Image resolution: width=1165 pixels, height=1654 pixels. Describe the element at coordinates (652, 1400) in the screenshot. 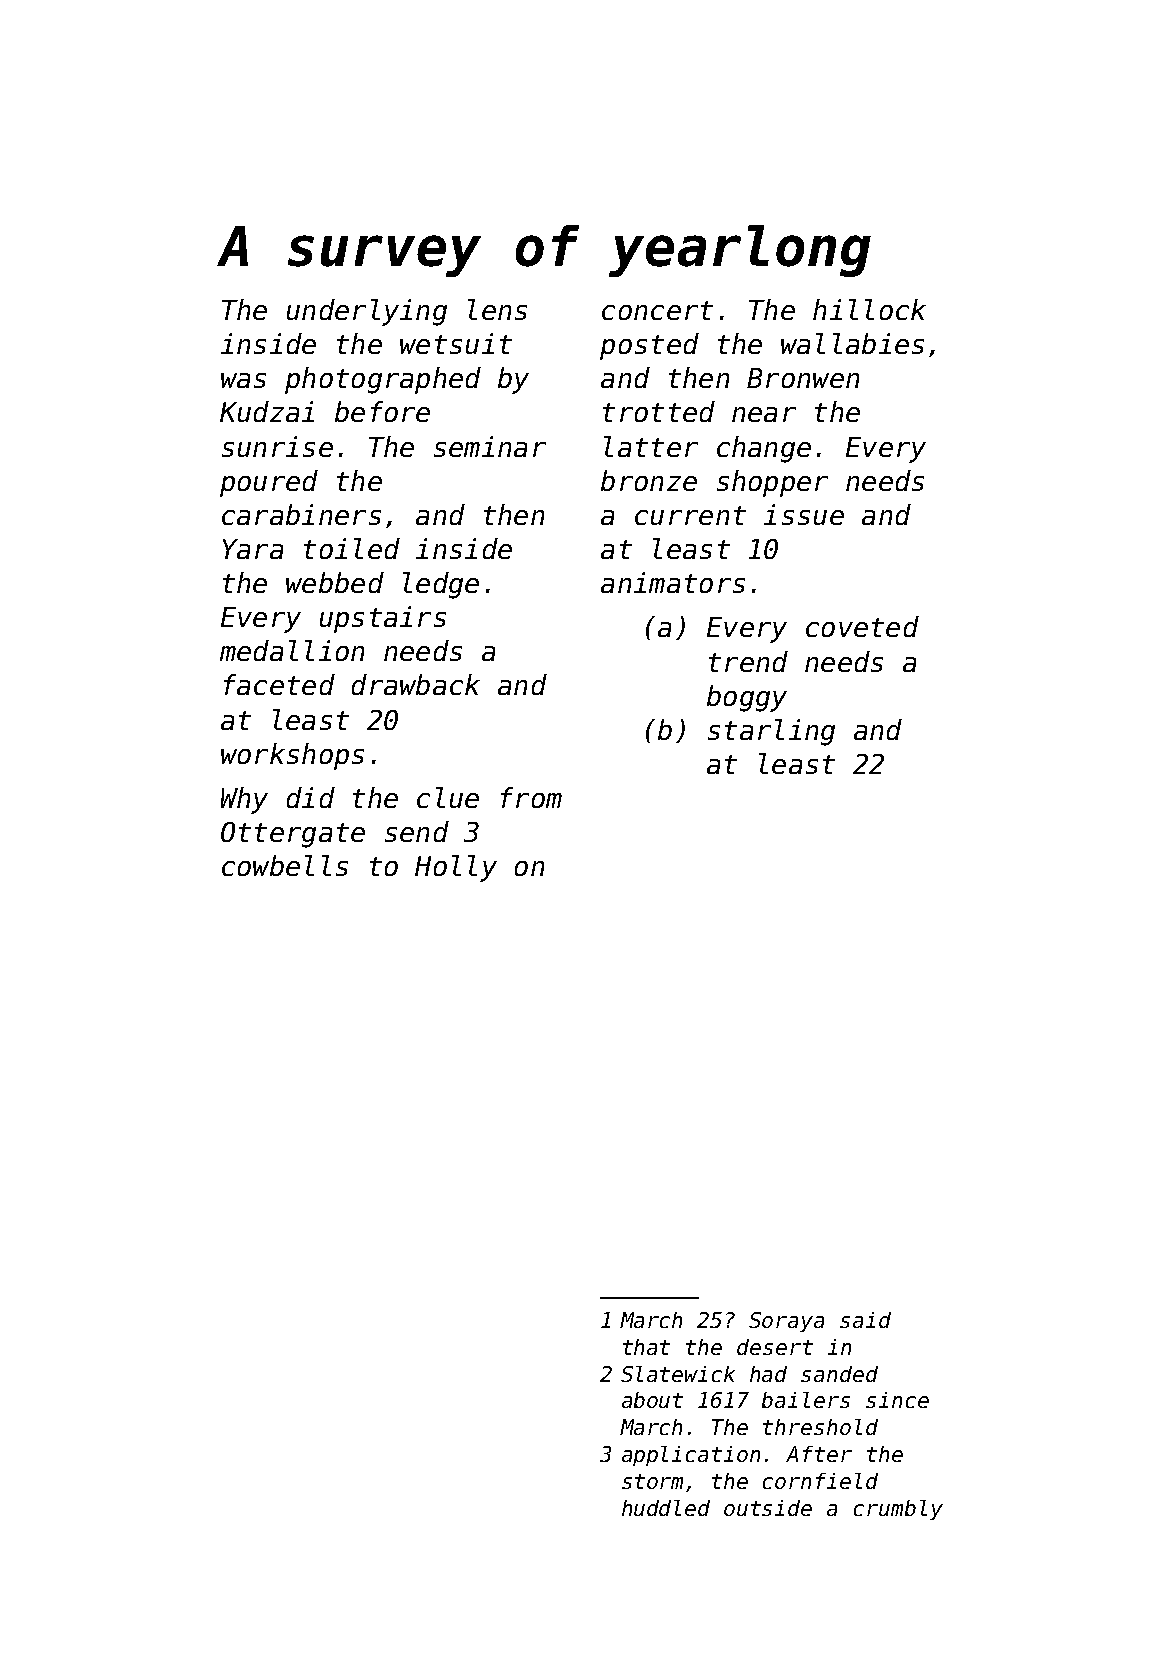

I see `about` at that location.
